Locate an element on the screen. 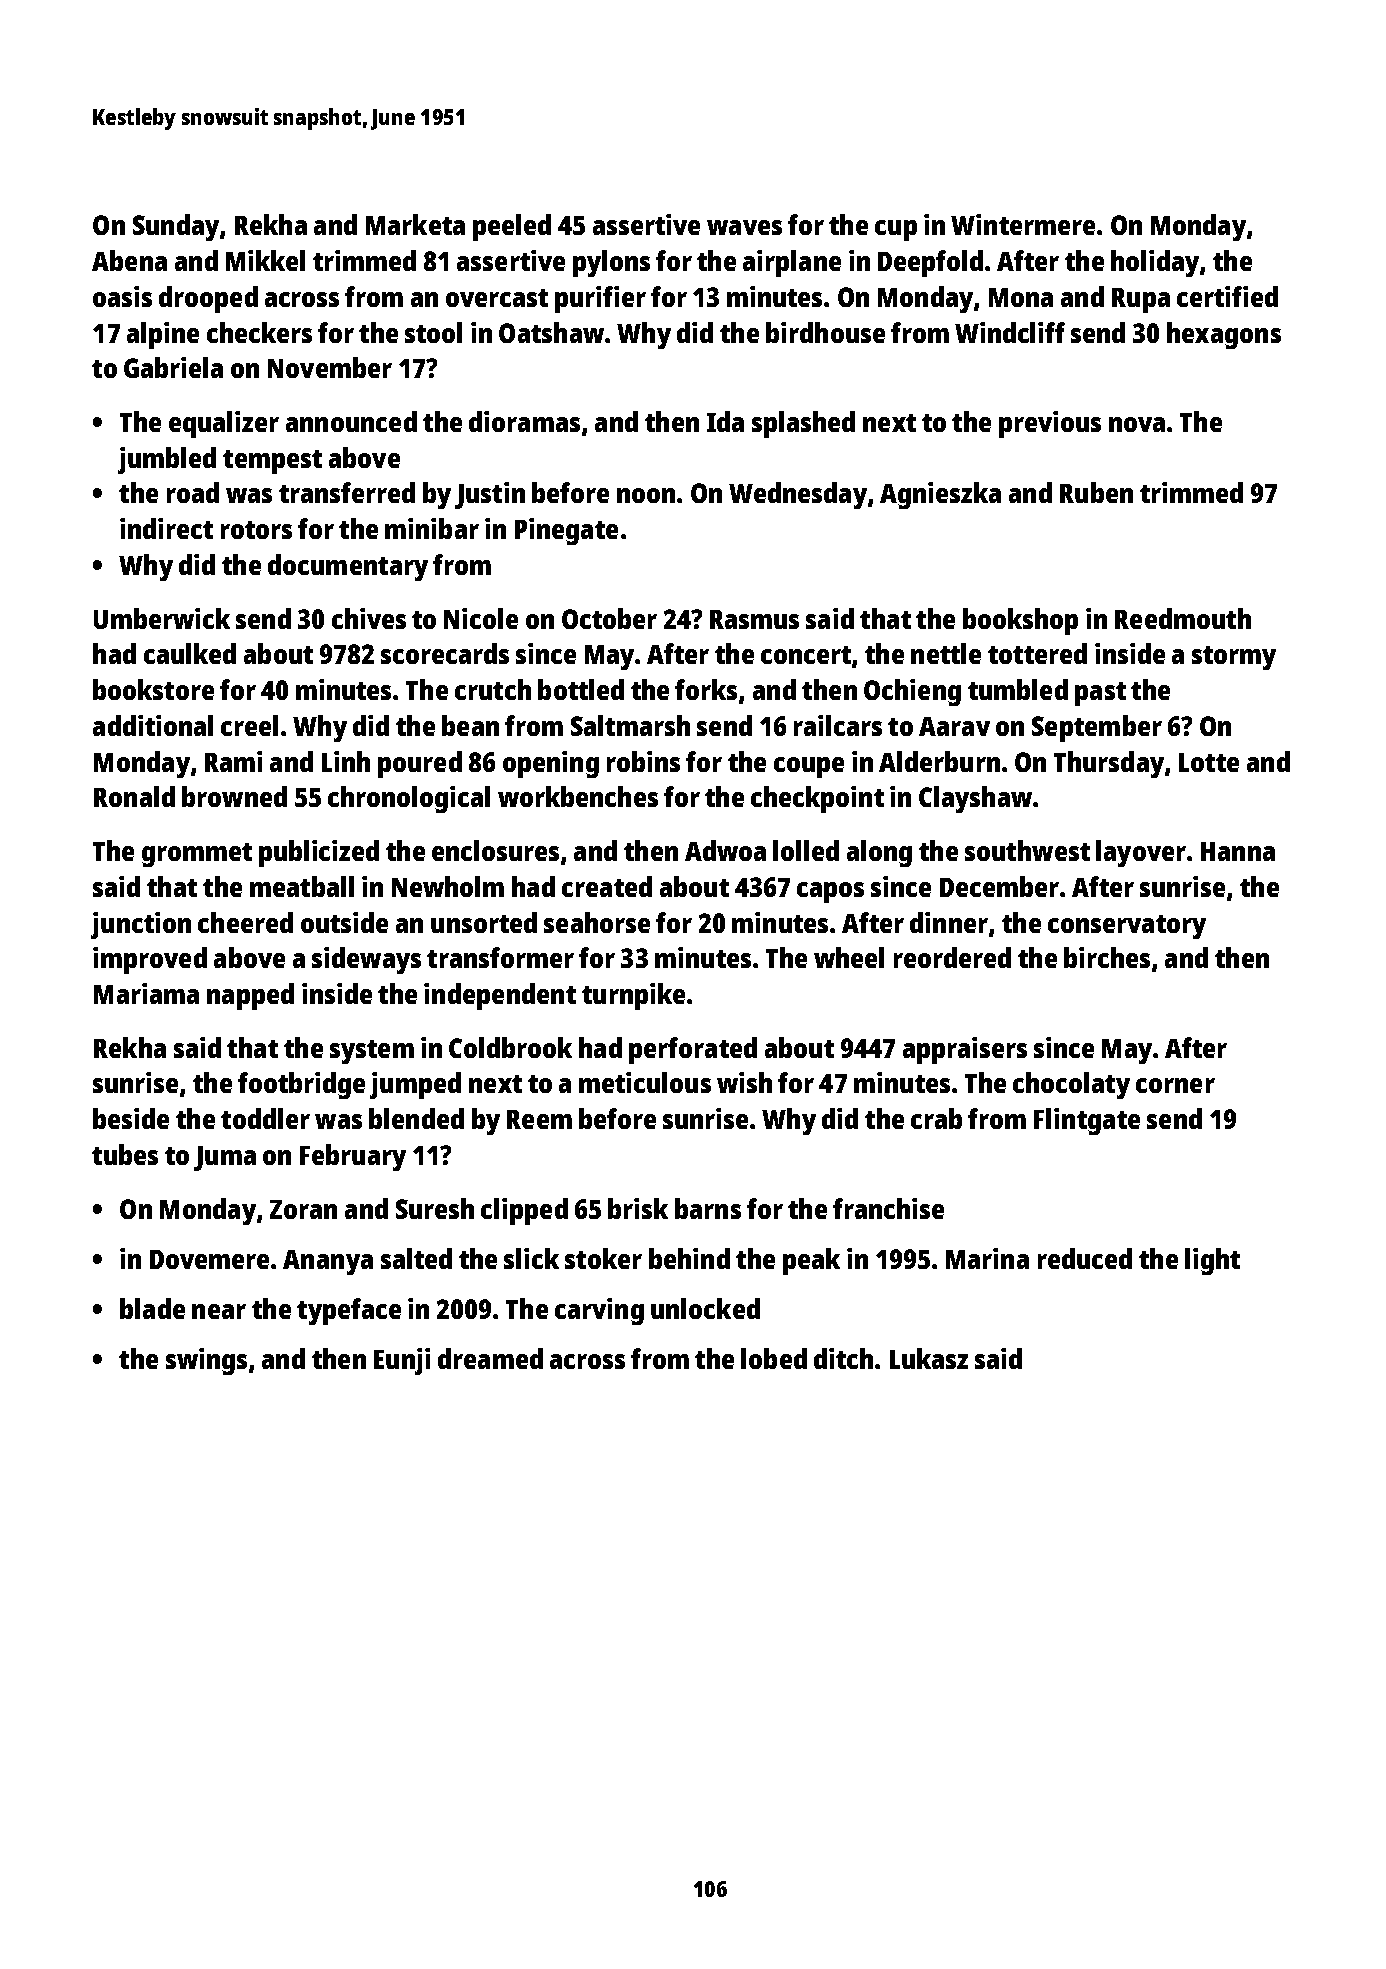  Saltmarsh is located at coordinates (630, 725).
